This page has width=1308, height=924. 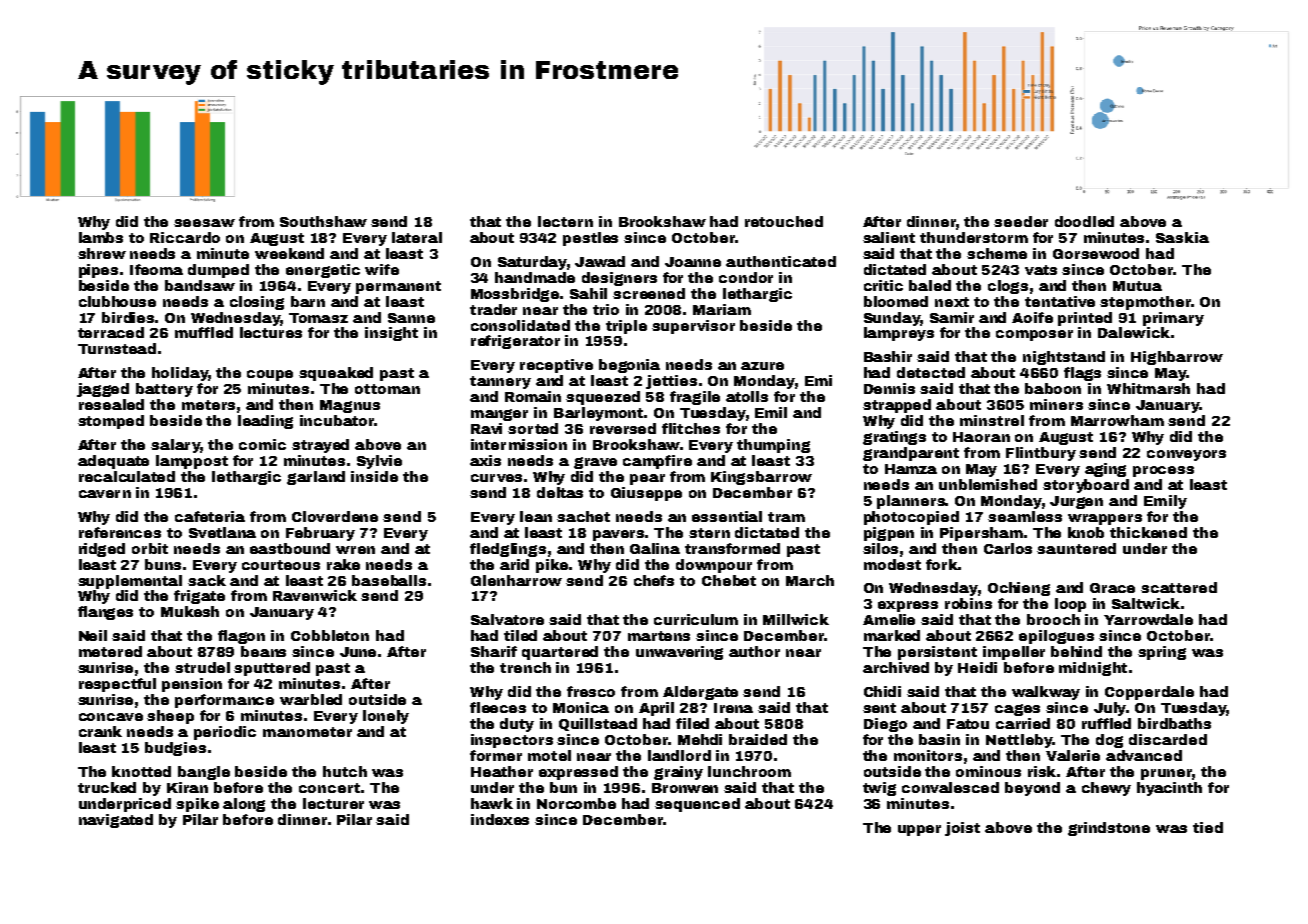 What do you see at coordinates (784, 221) in the page?
I see `retouched` at bounding box center [784, 221].
